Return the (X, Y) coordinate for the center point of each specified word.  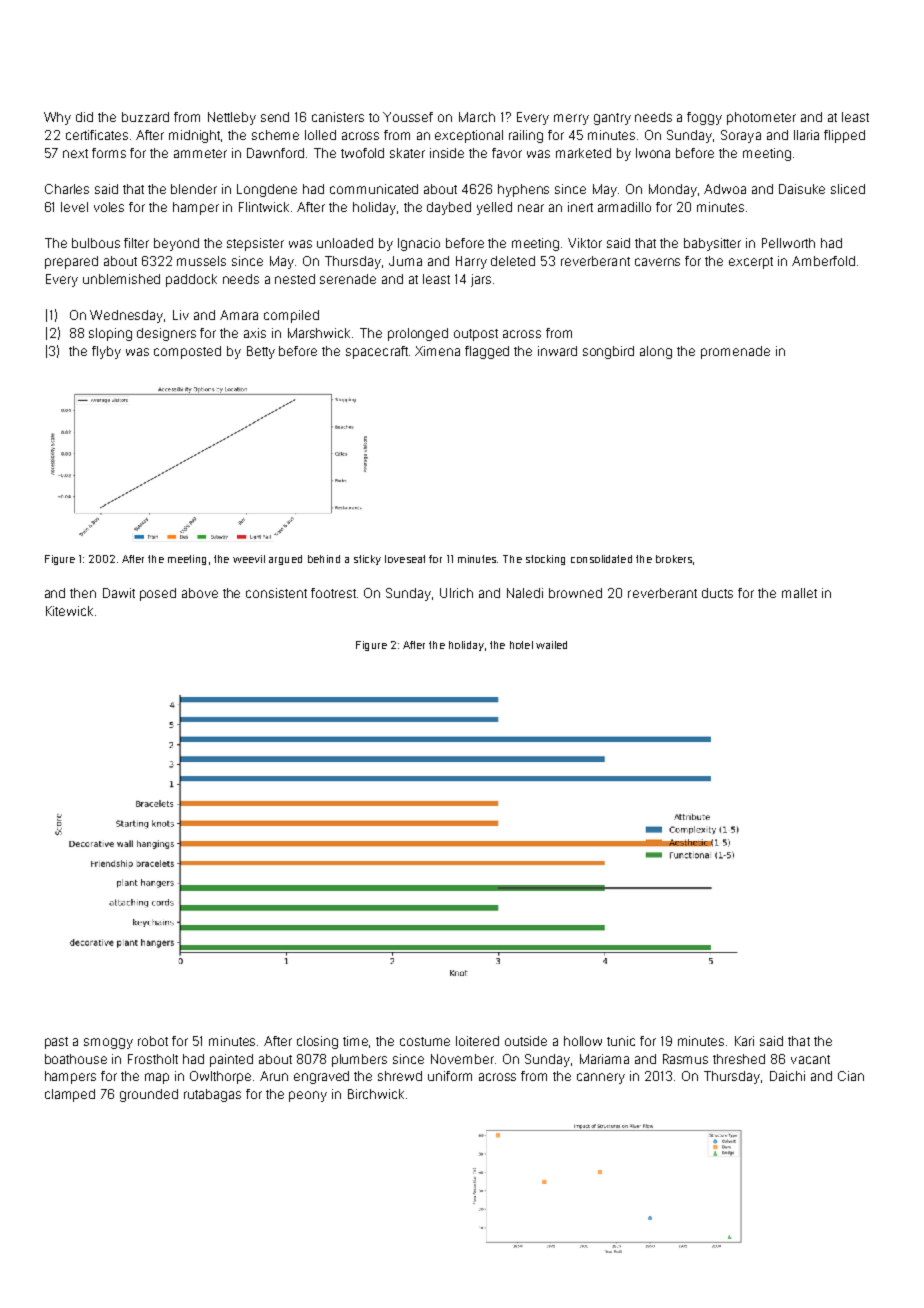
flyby (106, 352)
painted (231, 1060)
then (83, 593)
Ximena (437, 351)
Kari (744, 1041)
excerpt (751, 263)
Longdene (267, 190)
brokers (674, 559)
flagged (487, 352)
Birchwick (376, 1094)
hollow (583, 1041)
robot (153, 1041)
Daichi (787, 1076)
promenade (735, 352)
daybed (449, 208)
